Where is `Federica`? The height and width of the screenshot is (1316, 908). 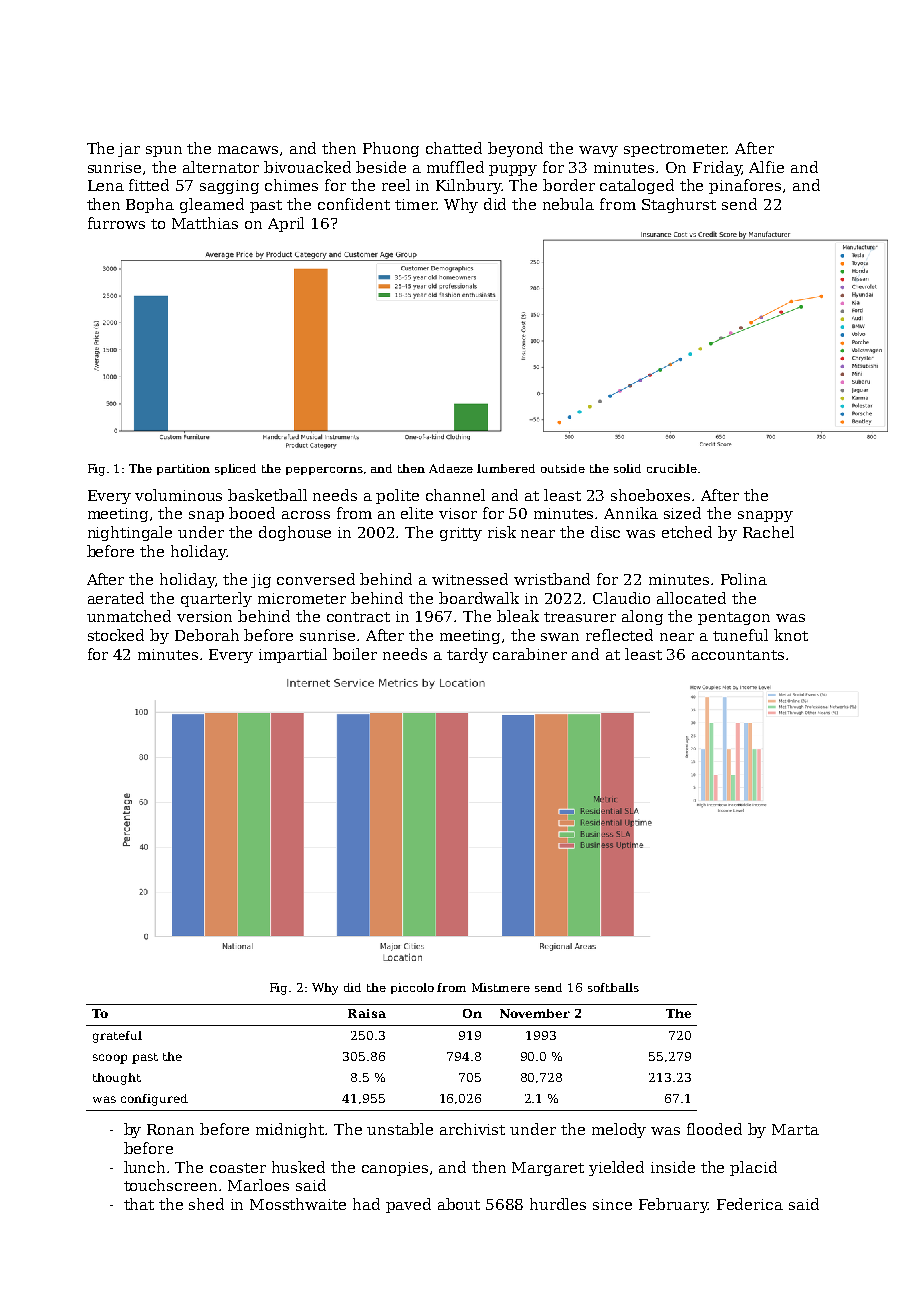 Federica is located at coordinates (750, 1204).
